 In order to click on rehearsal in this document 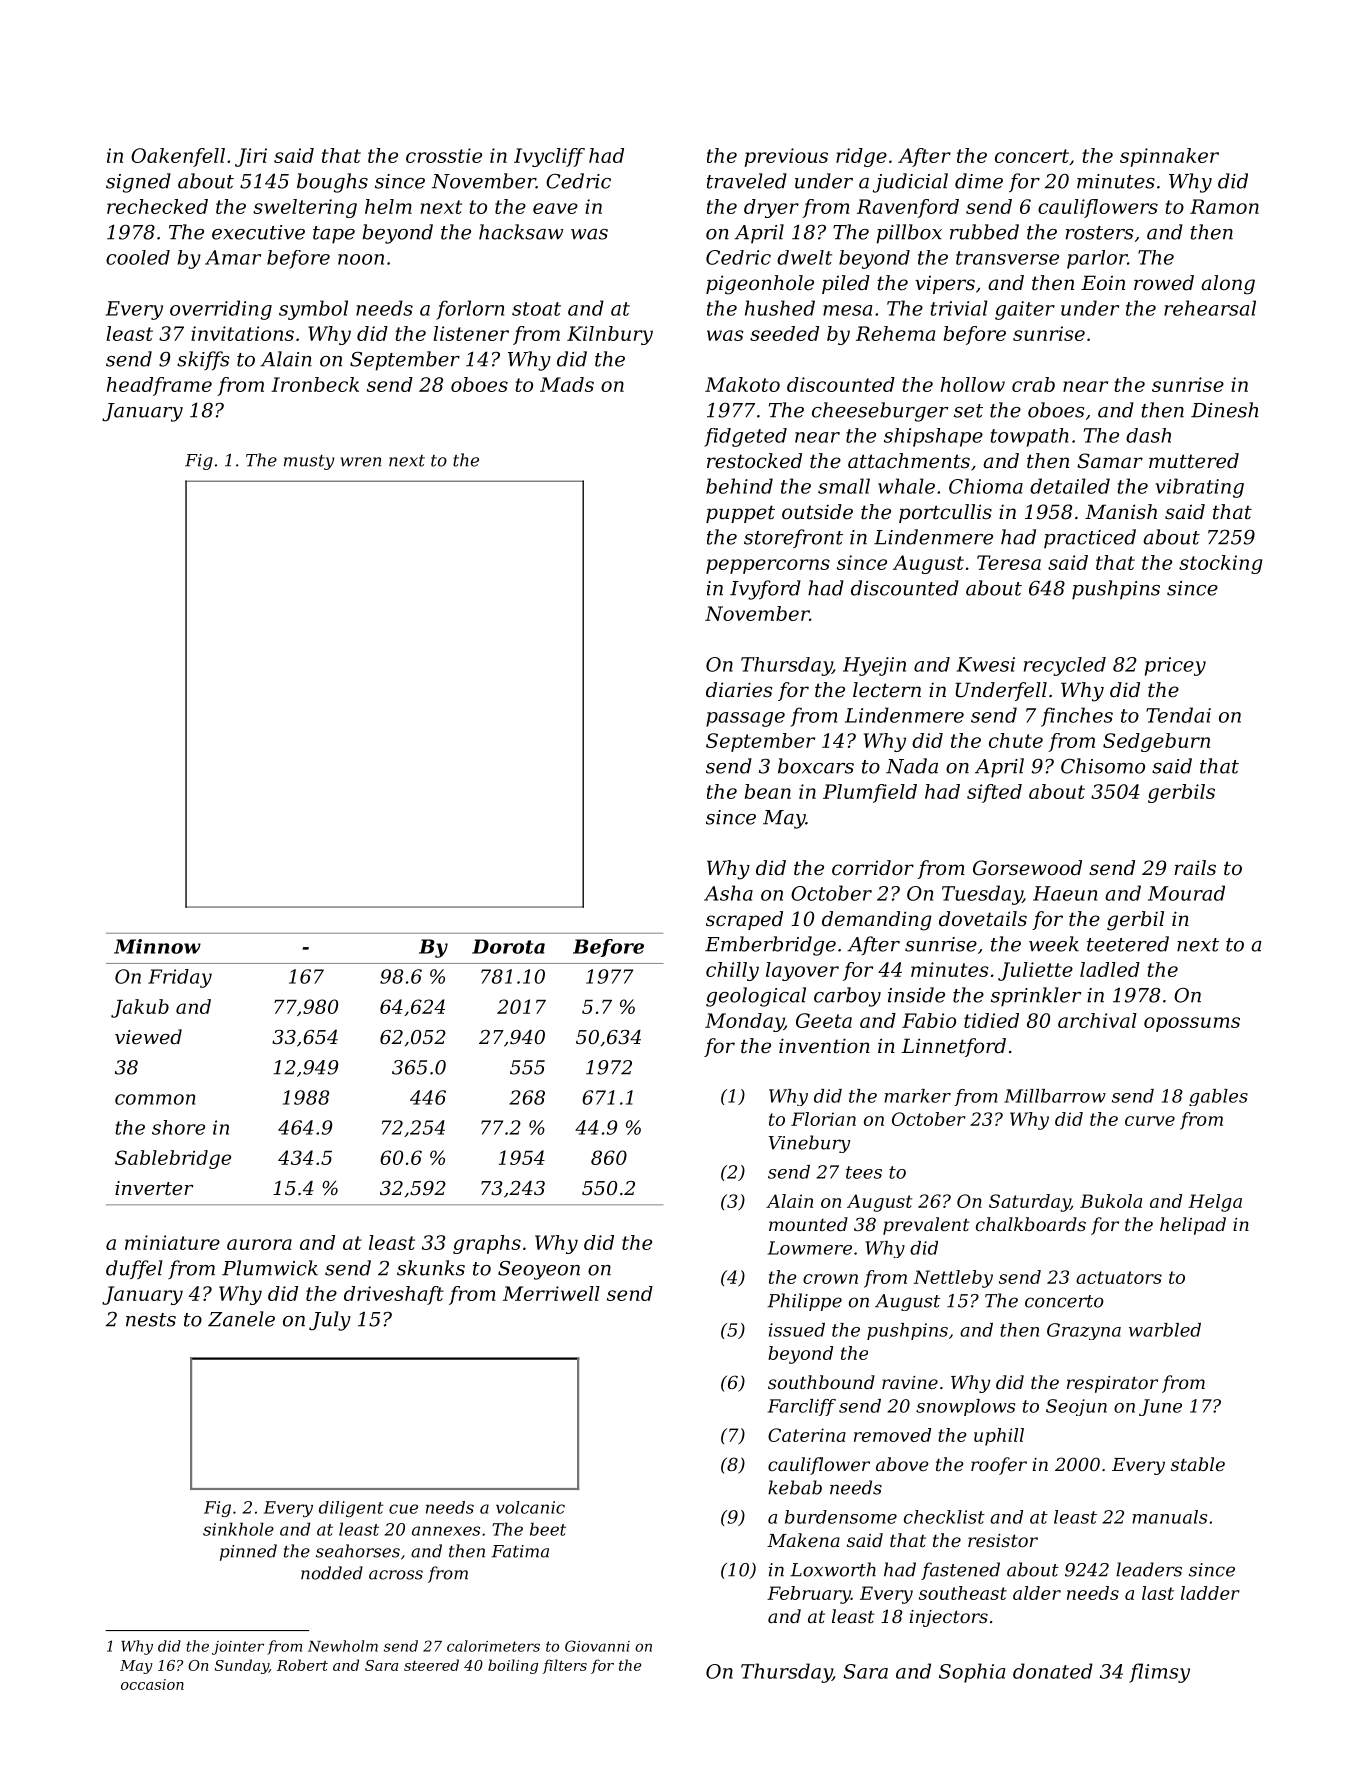, I will do `click(1210, 308)`.
